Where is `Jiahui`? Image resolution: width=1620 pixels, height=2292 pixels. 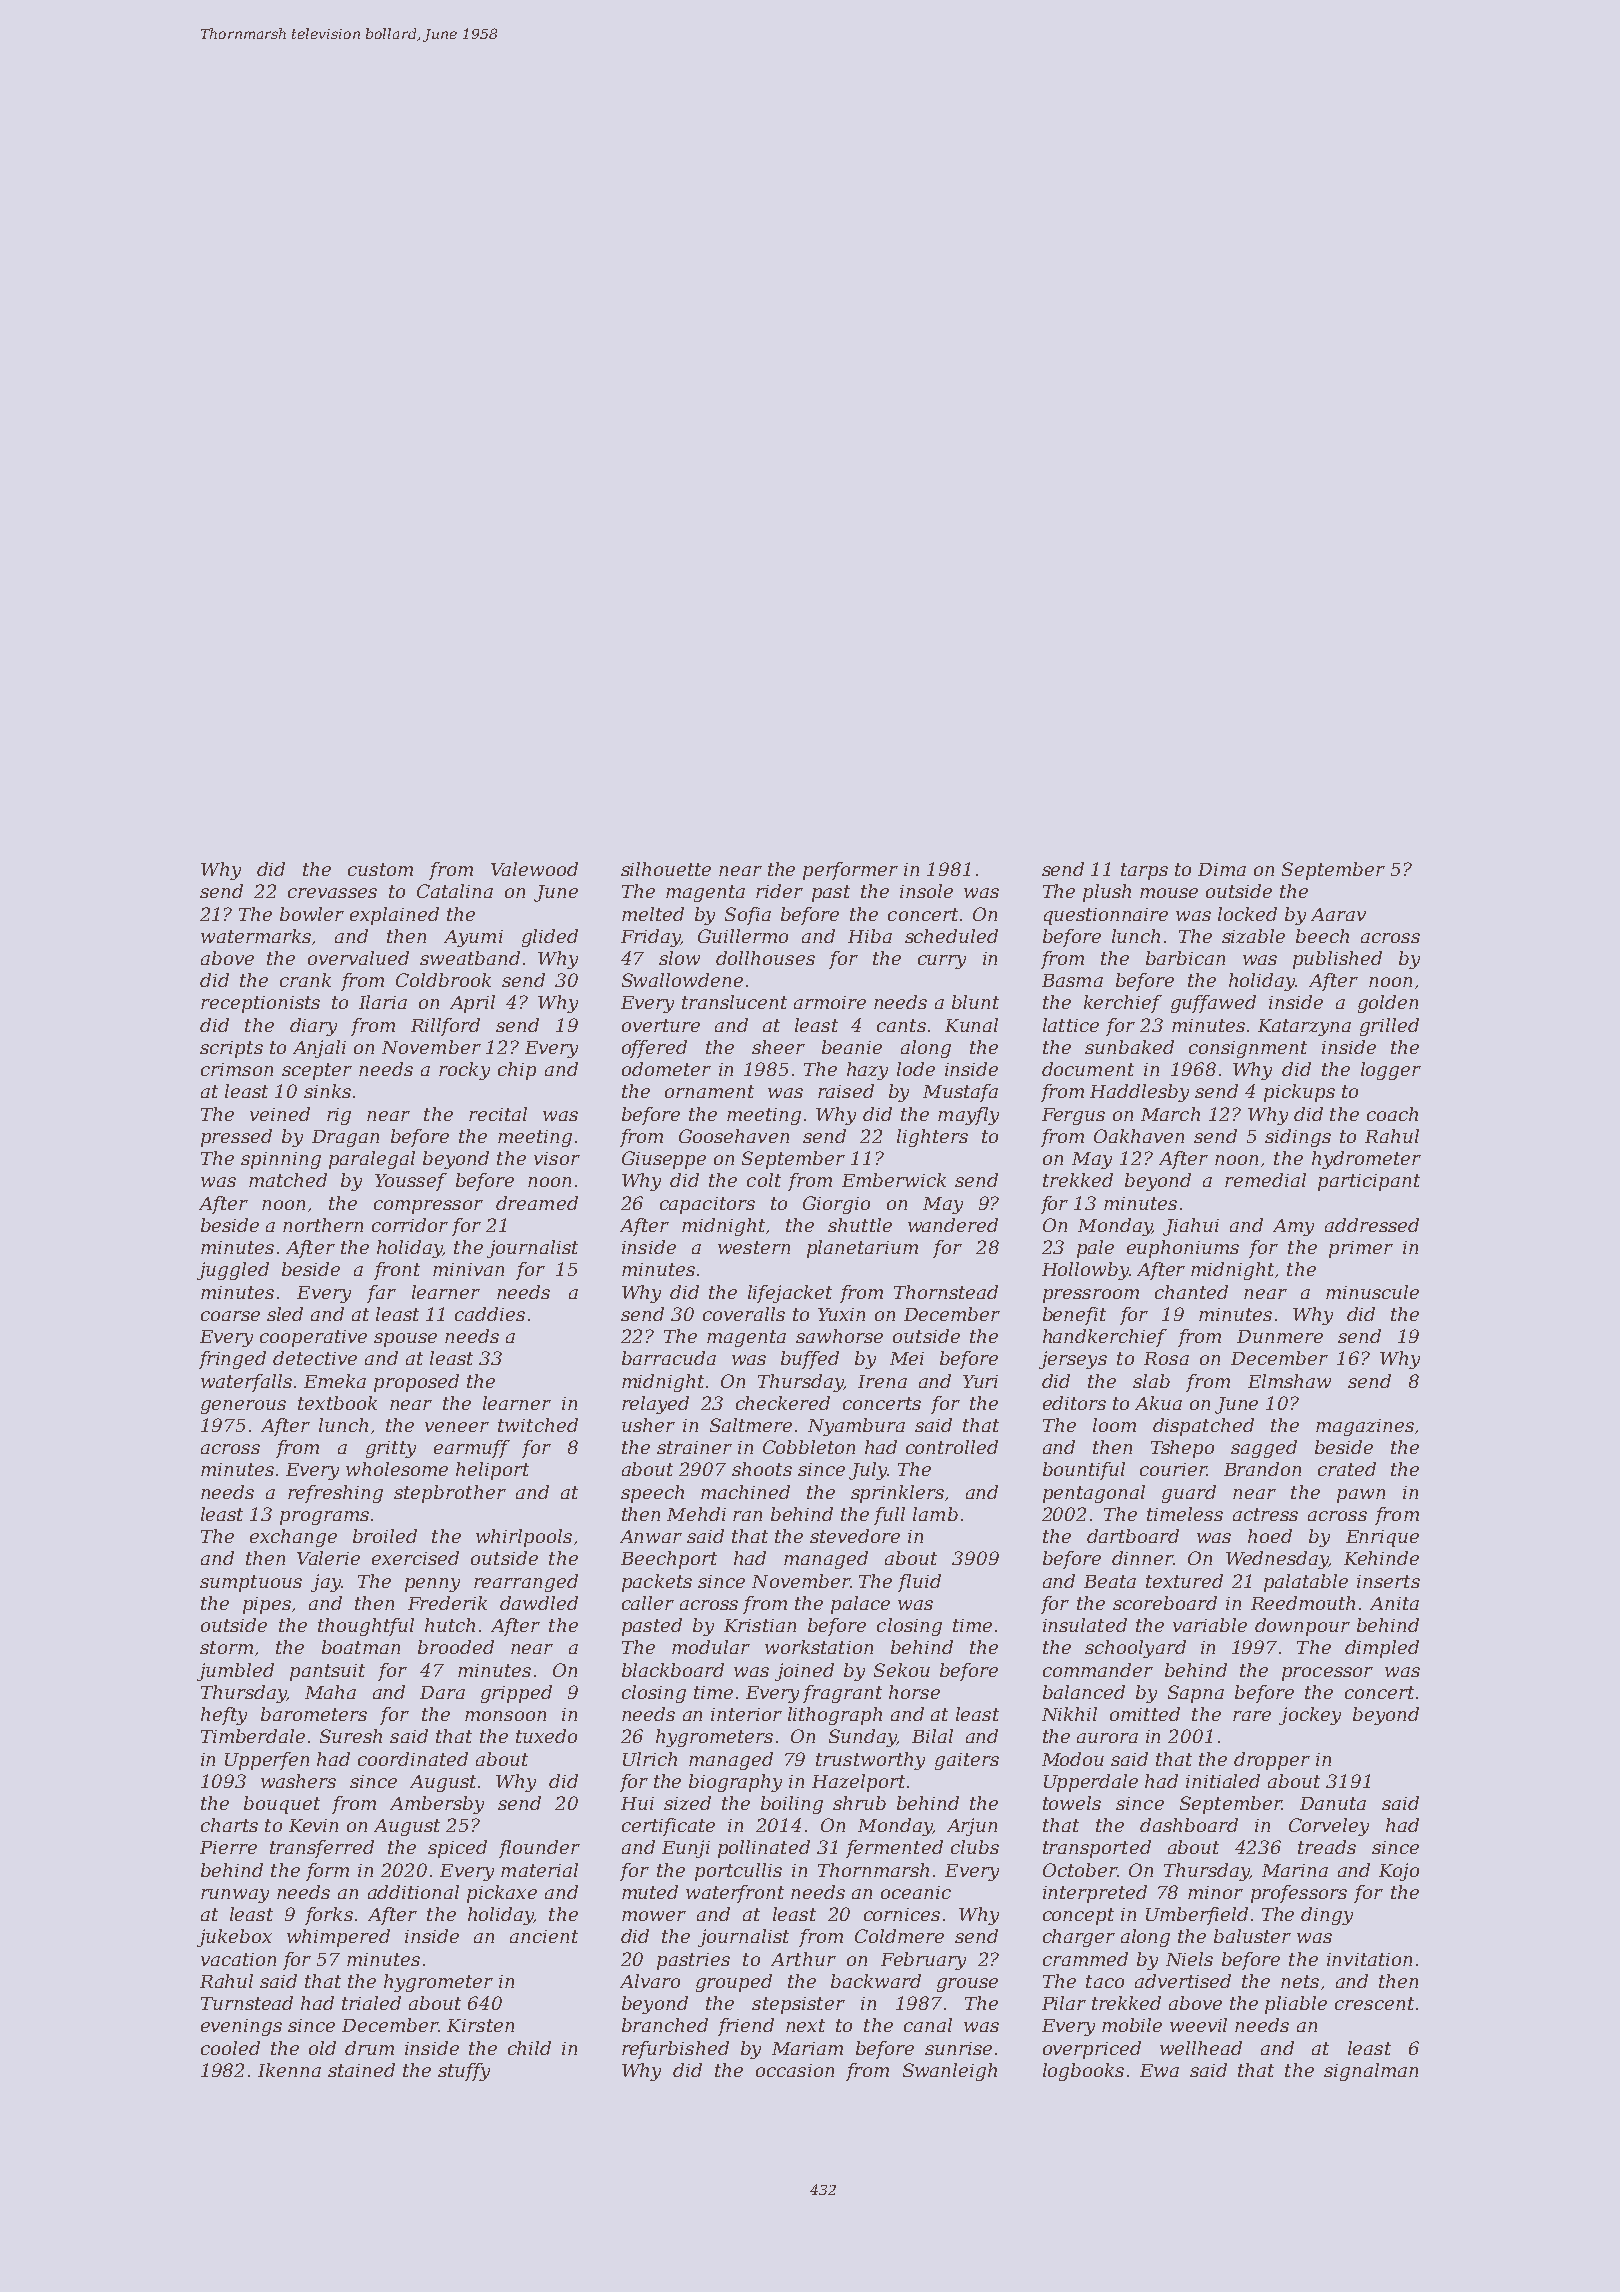 Jiahui is located at coordinates (1191, 1227).
